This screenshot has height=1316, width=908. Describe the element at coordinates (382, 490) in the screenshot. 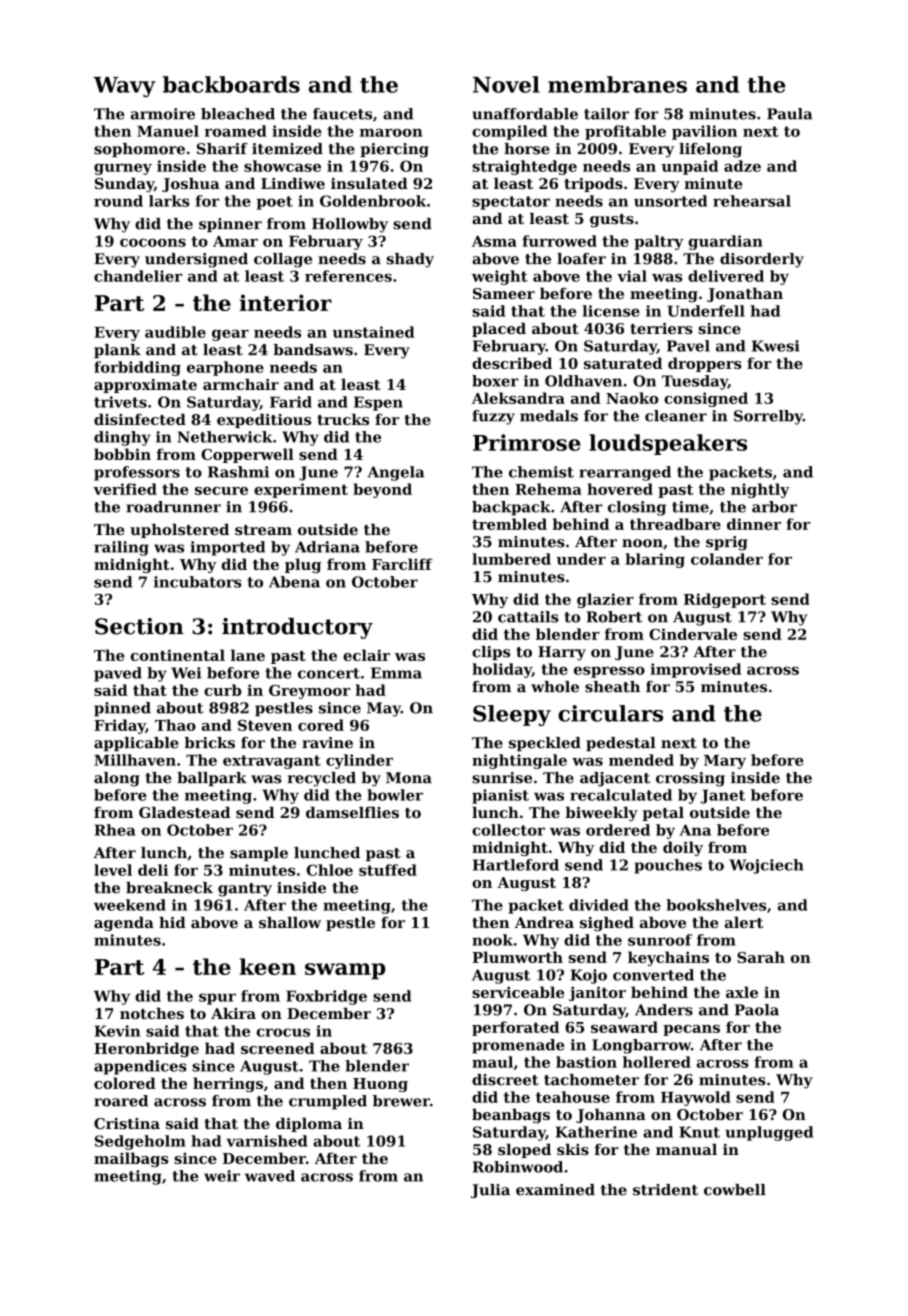

I see `beyond` at that location.
